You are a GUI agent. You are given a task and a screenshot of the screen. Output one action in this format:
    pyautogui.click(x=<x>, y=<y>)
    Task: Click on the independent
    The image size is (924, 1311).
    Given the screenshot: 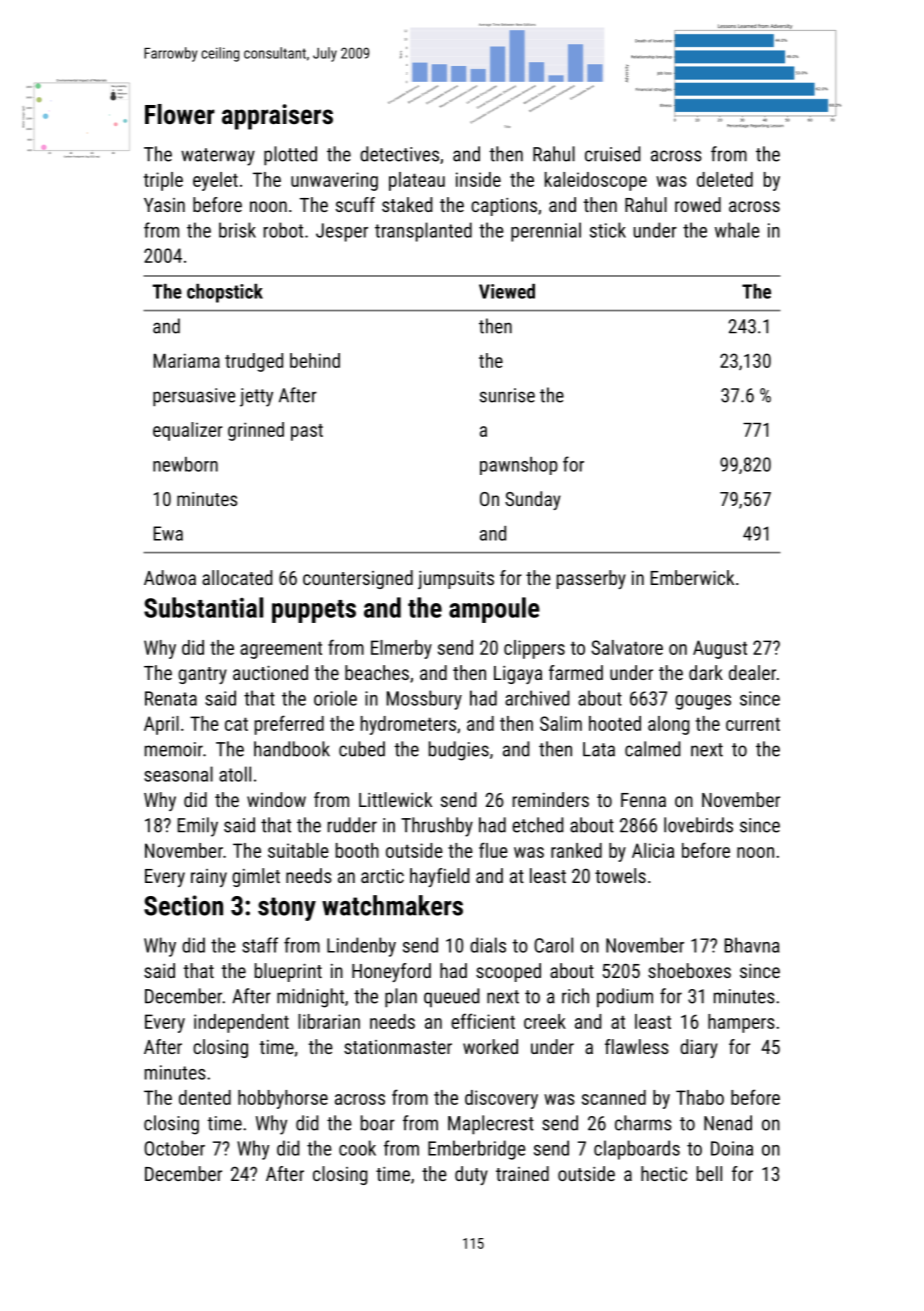 What is the action you would take?
    pyautogui.click(x=241, y=1023)
